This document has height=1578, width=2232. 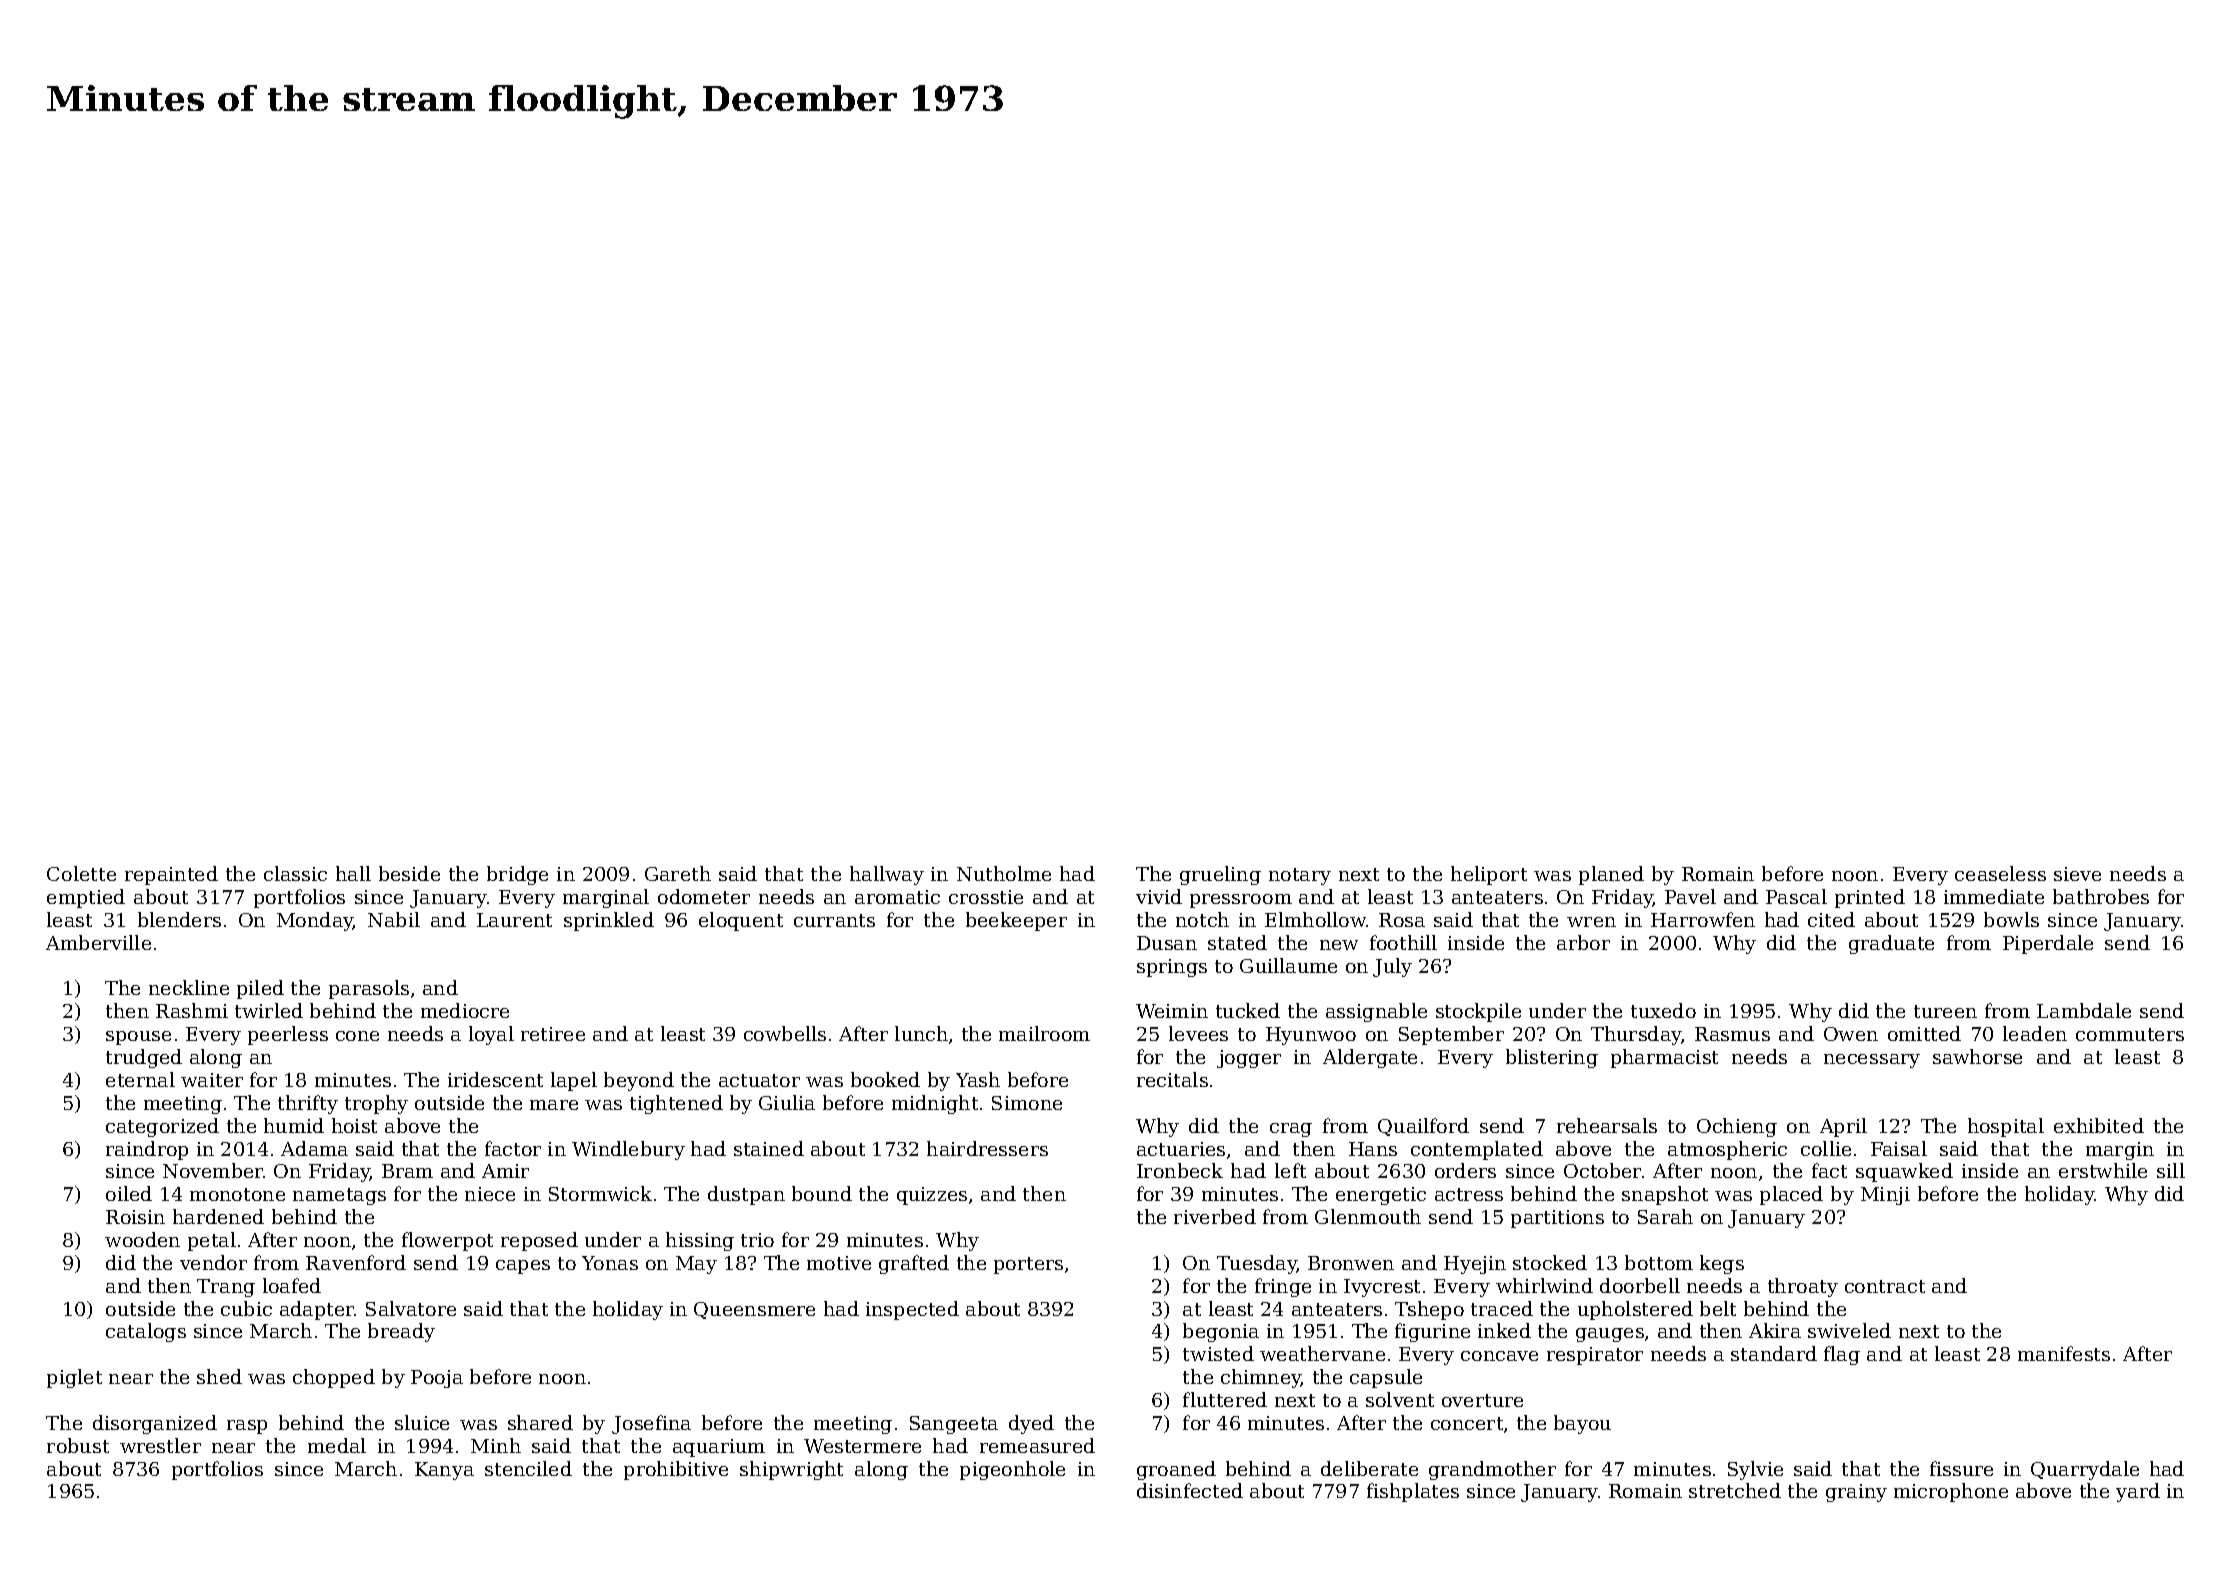 What do you see at coordinates (129, 1193) in the document?
I see `oiled` at bounding box center [129, 1193].
